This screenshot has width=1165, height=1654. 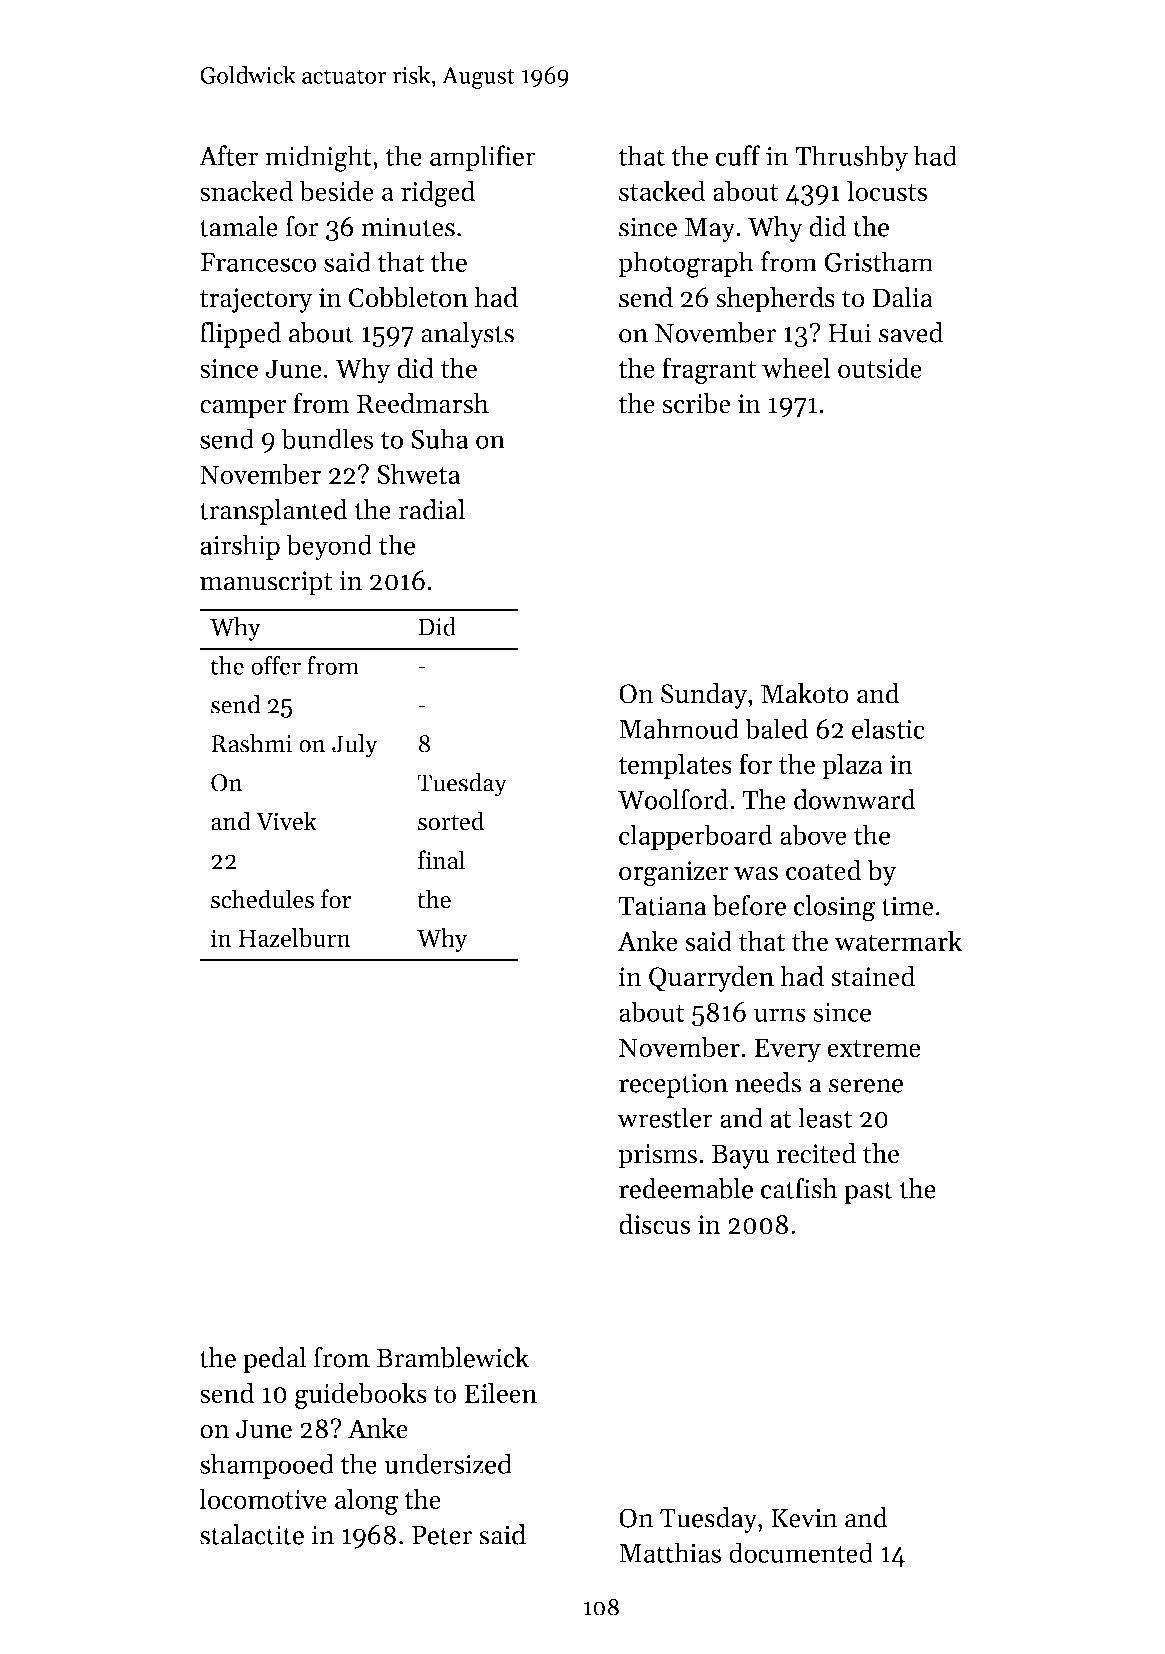 What do you see at coordinates (804, 1518) in the screenshot?
I see `Kevin` at bounding box center [804, 1518].
